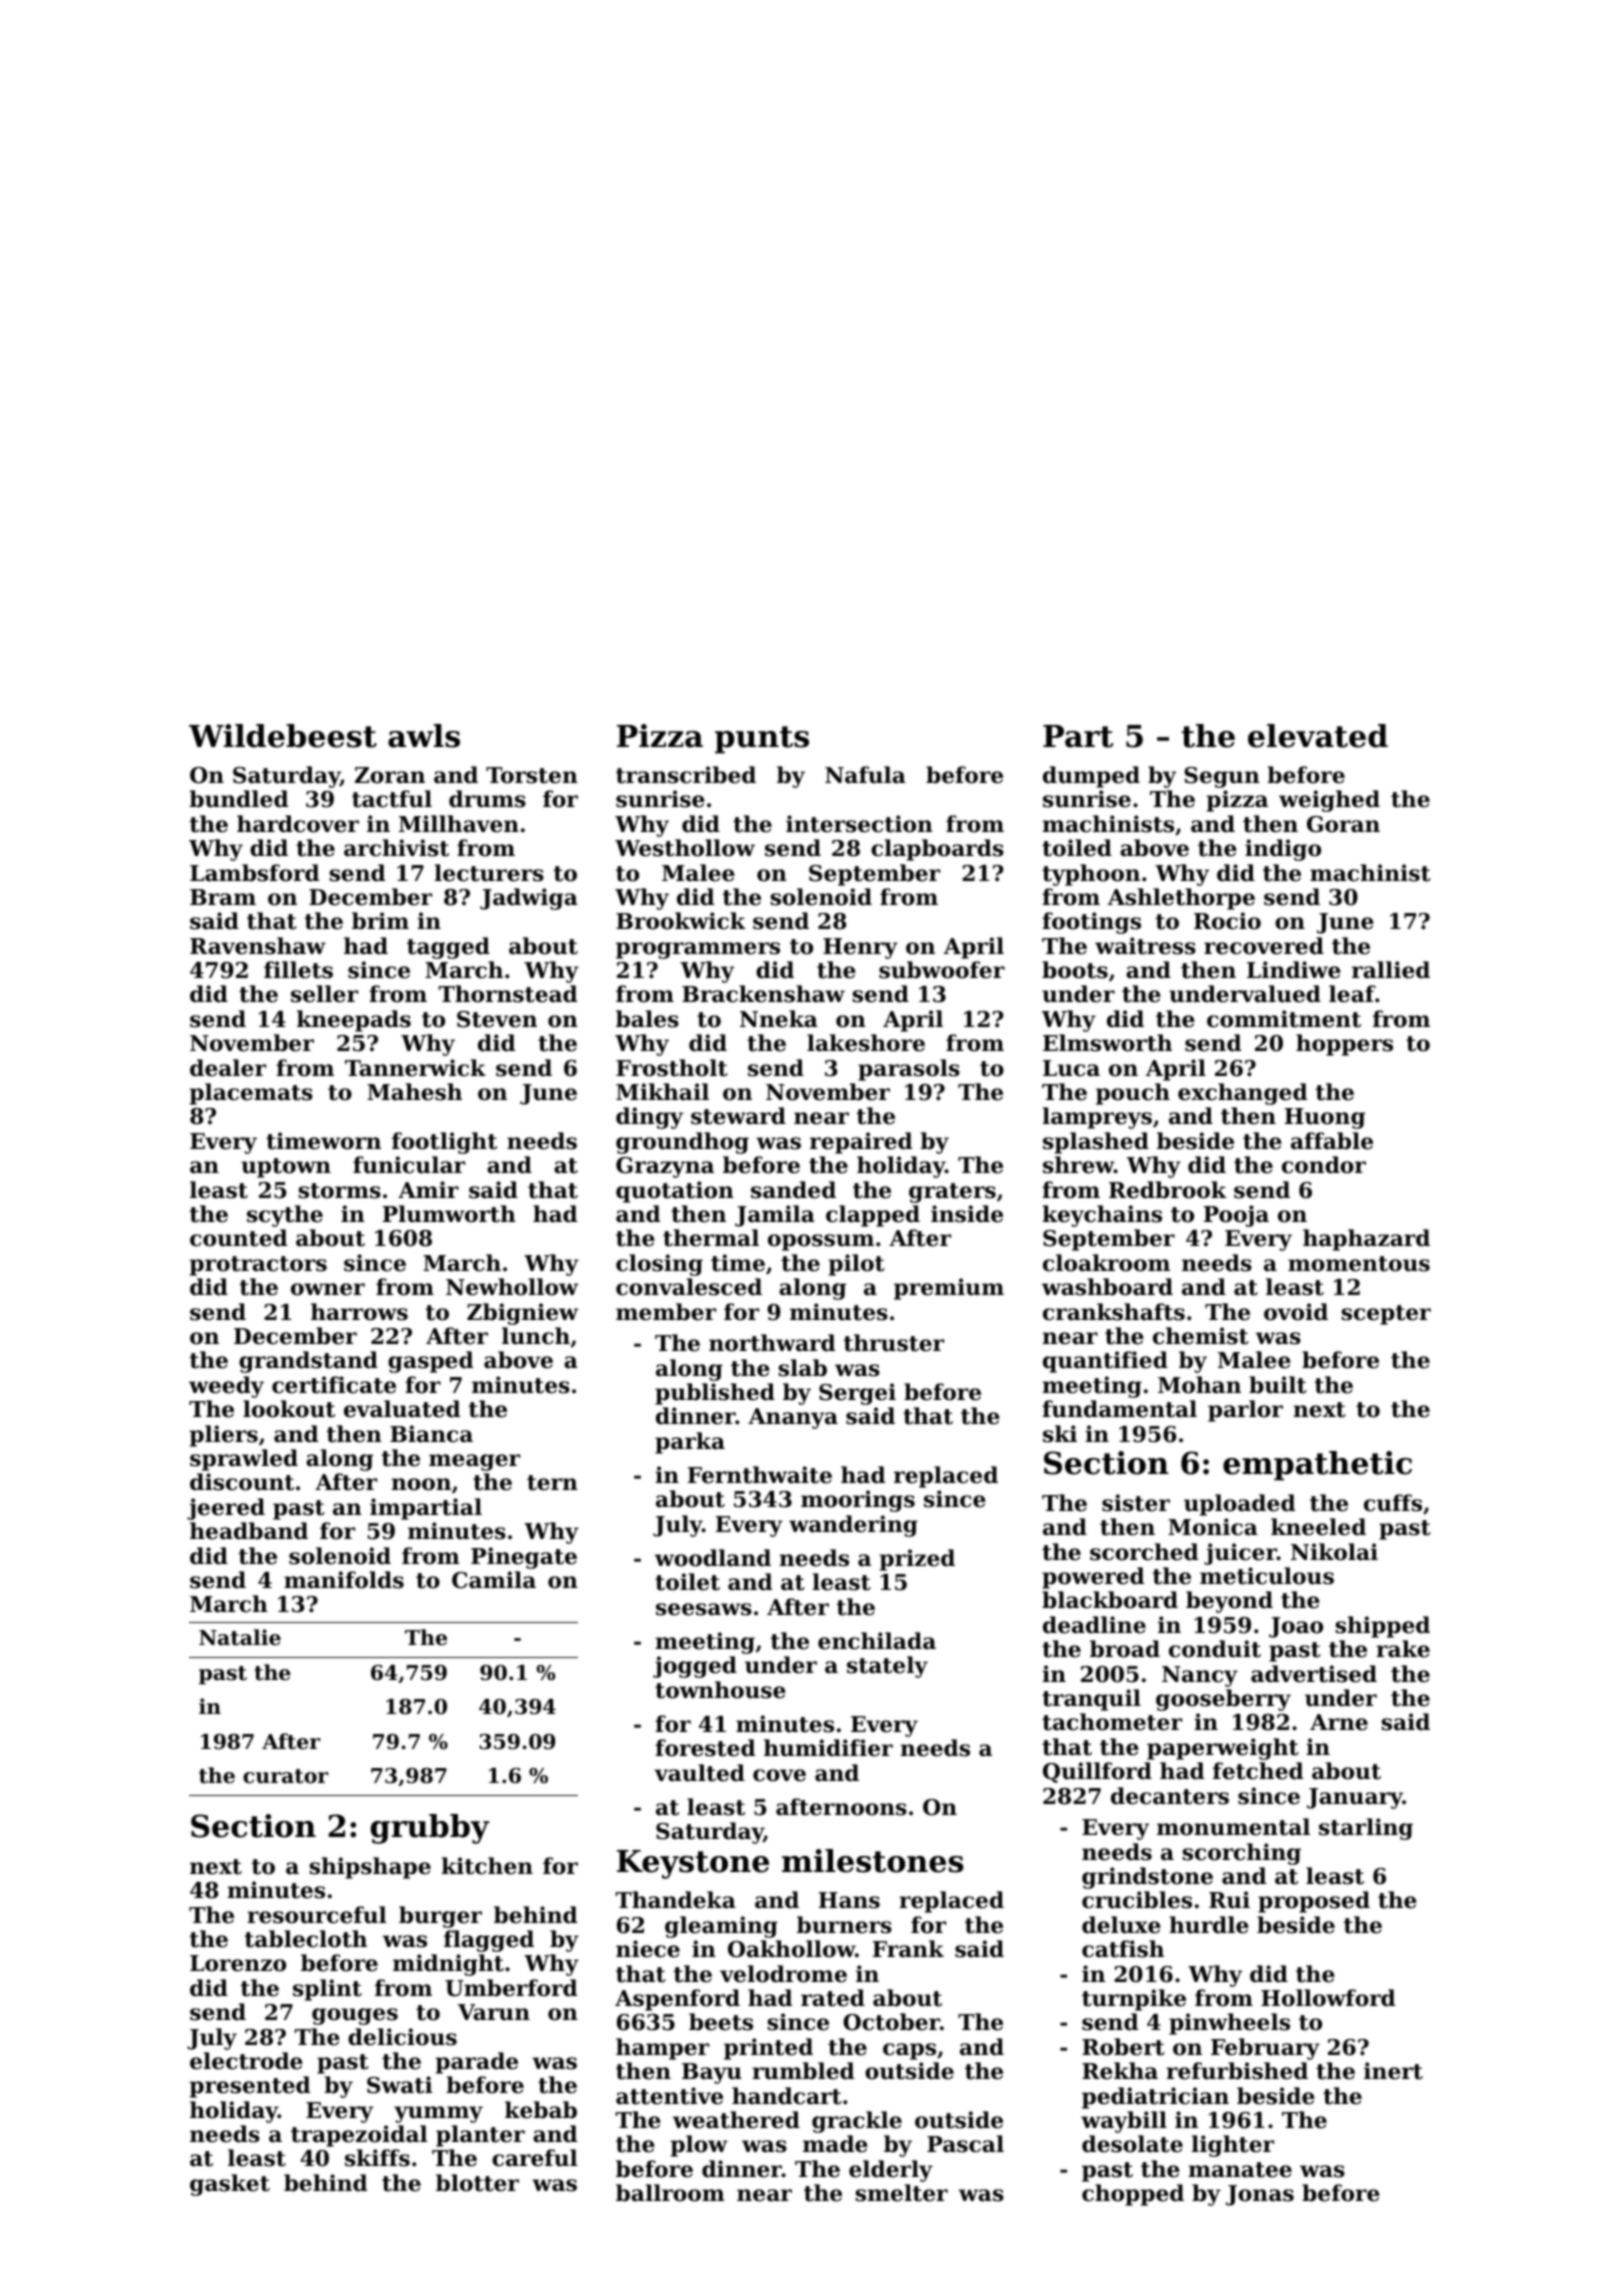 This screenshot has height=2292, width=1620. I want to click on sister, so click(1136, 1503).
